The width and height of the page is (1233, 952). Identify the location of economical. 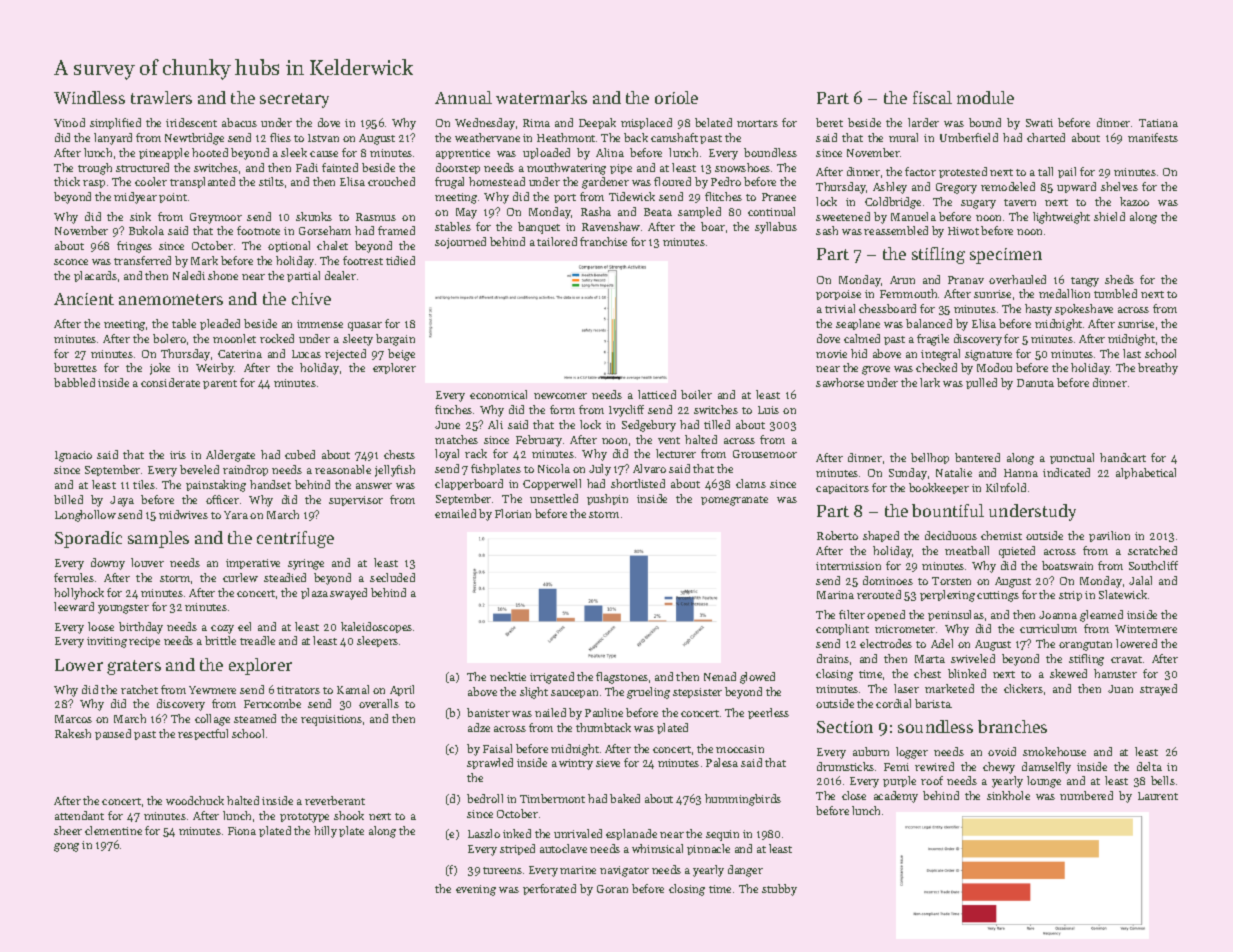
(498, 394).
